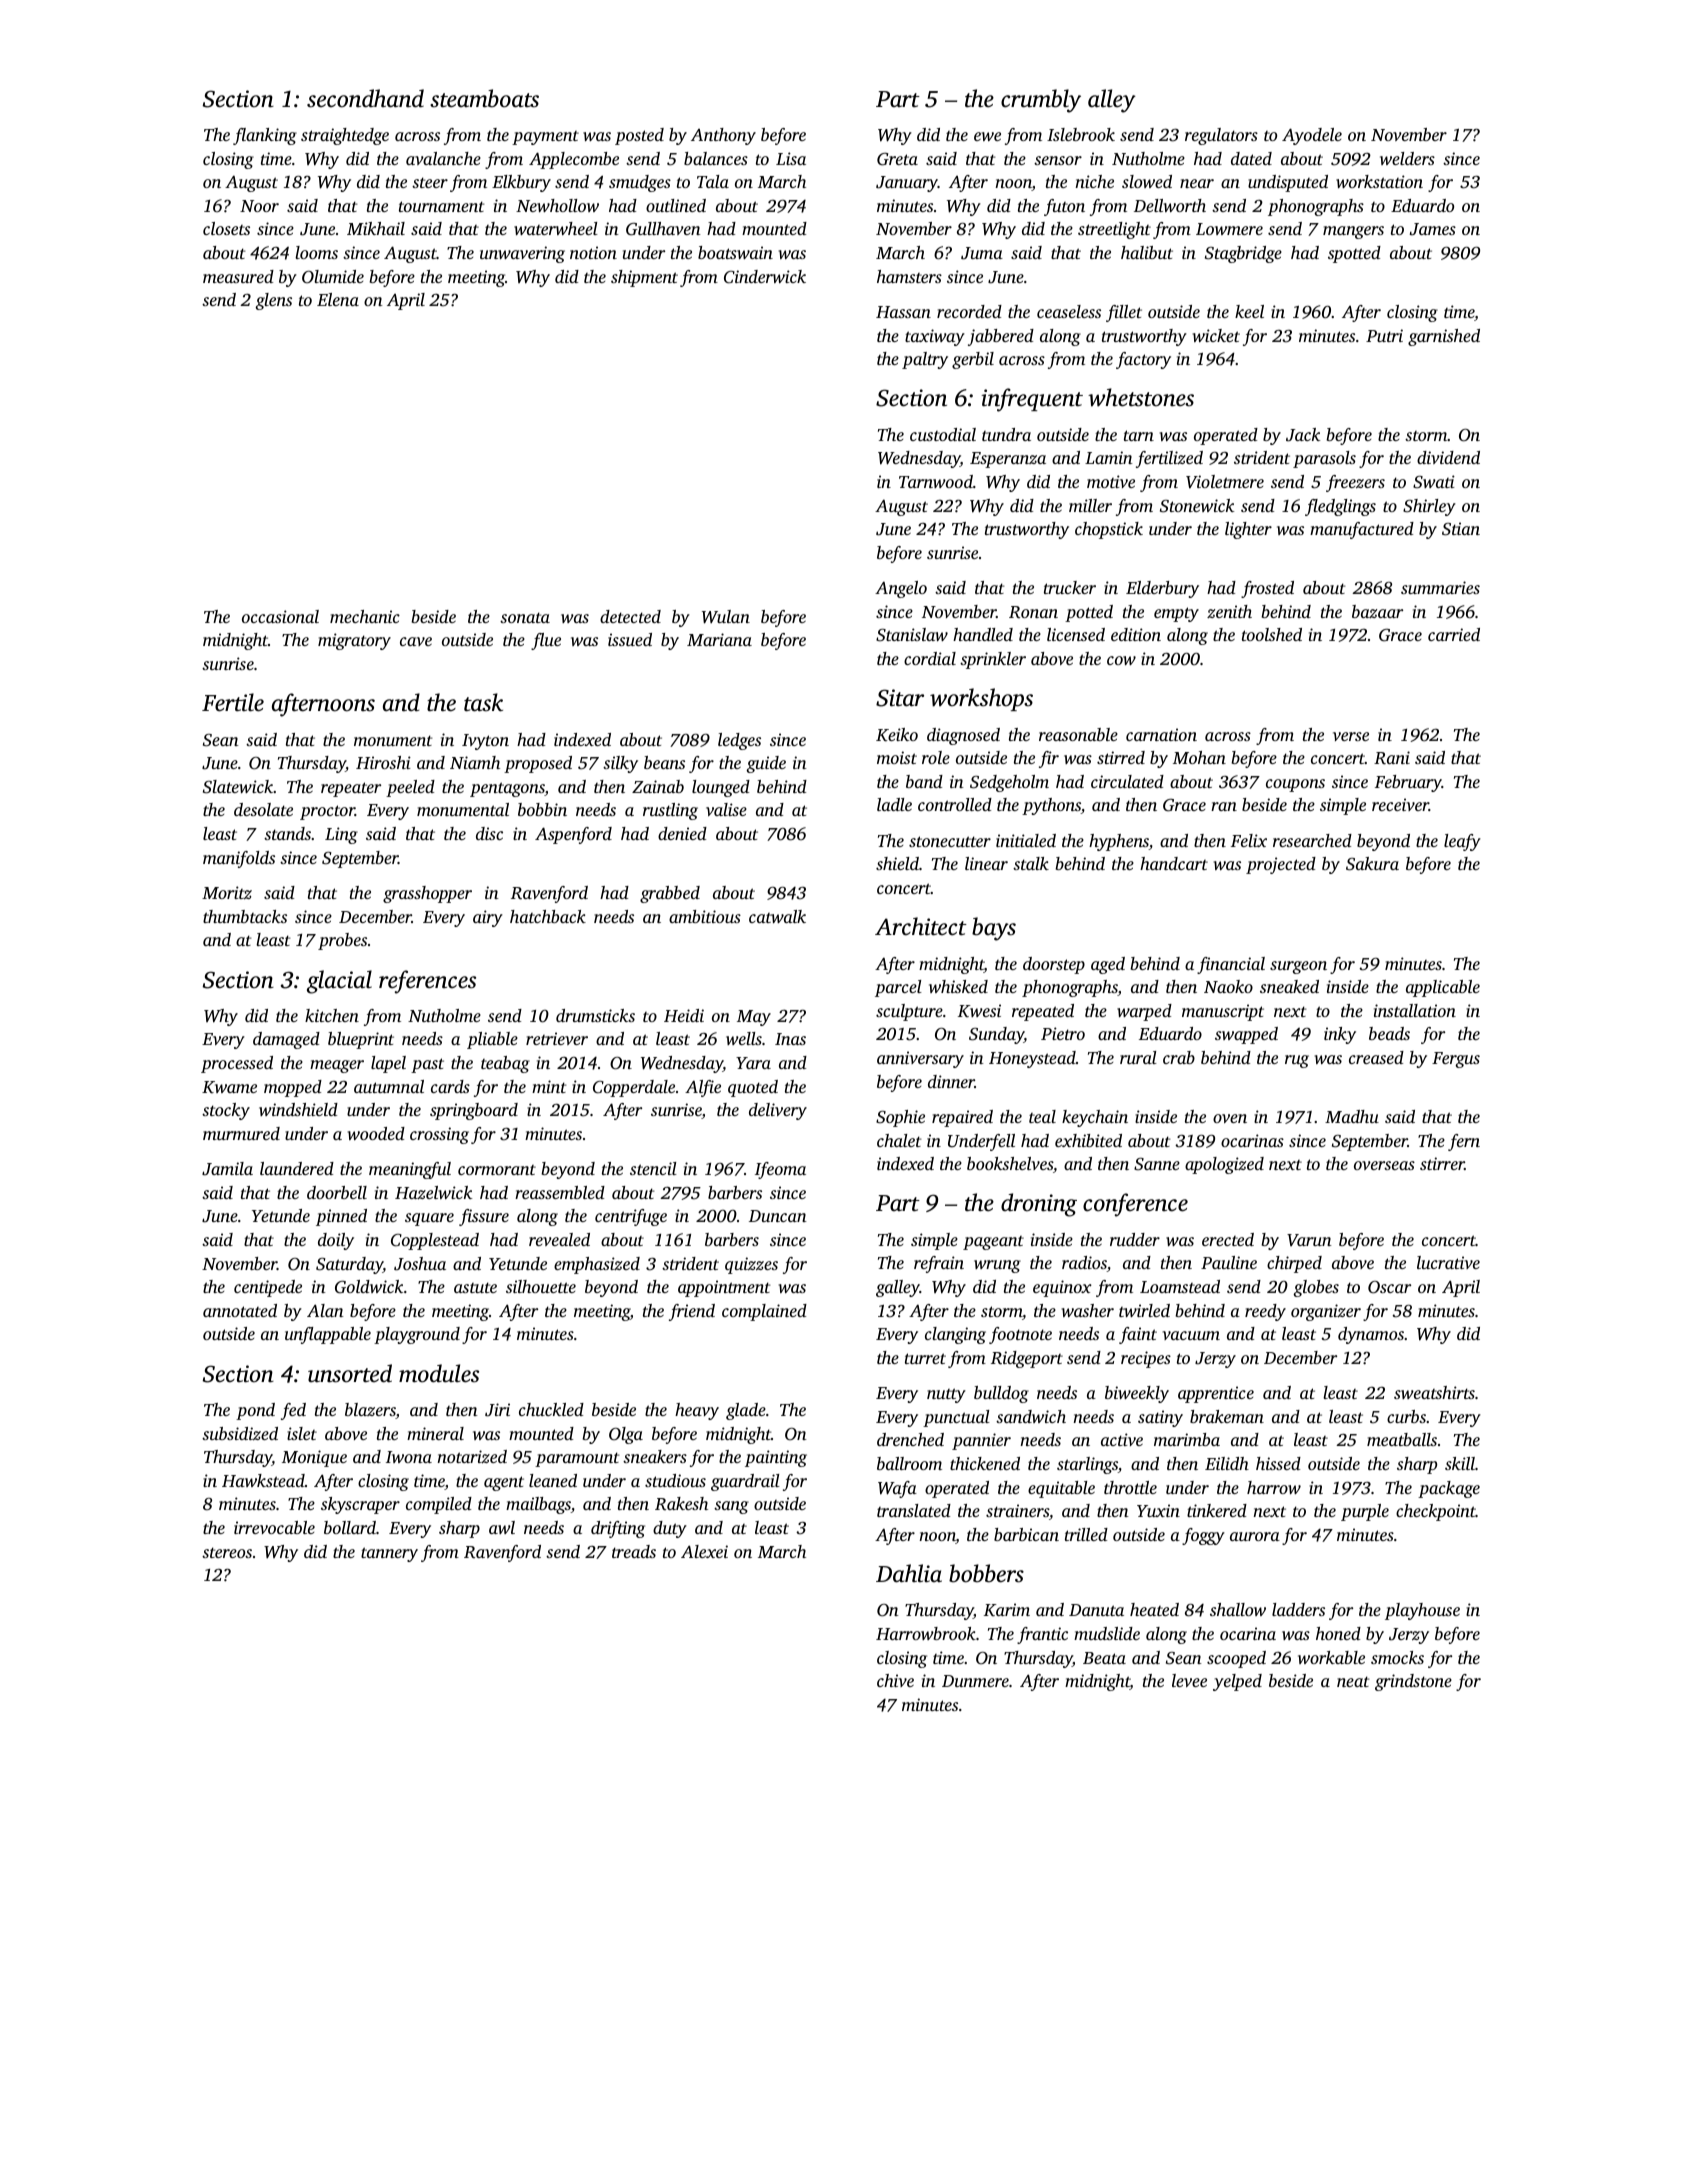  What do you see at coordinates (1041, 101) in the image?
I see `crumbly` at bounding box center [1041, 101].
